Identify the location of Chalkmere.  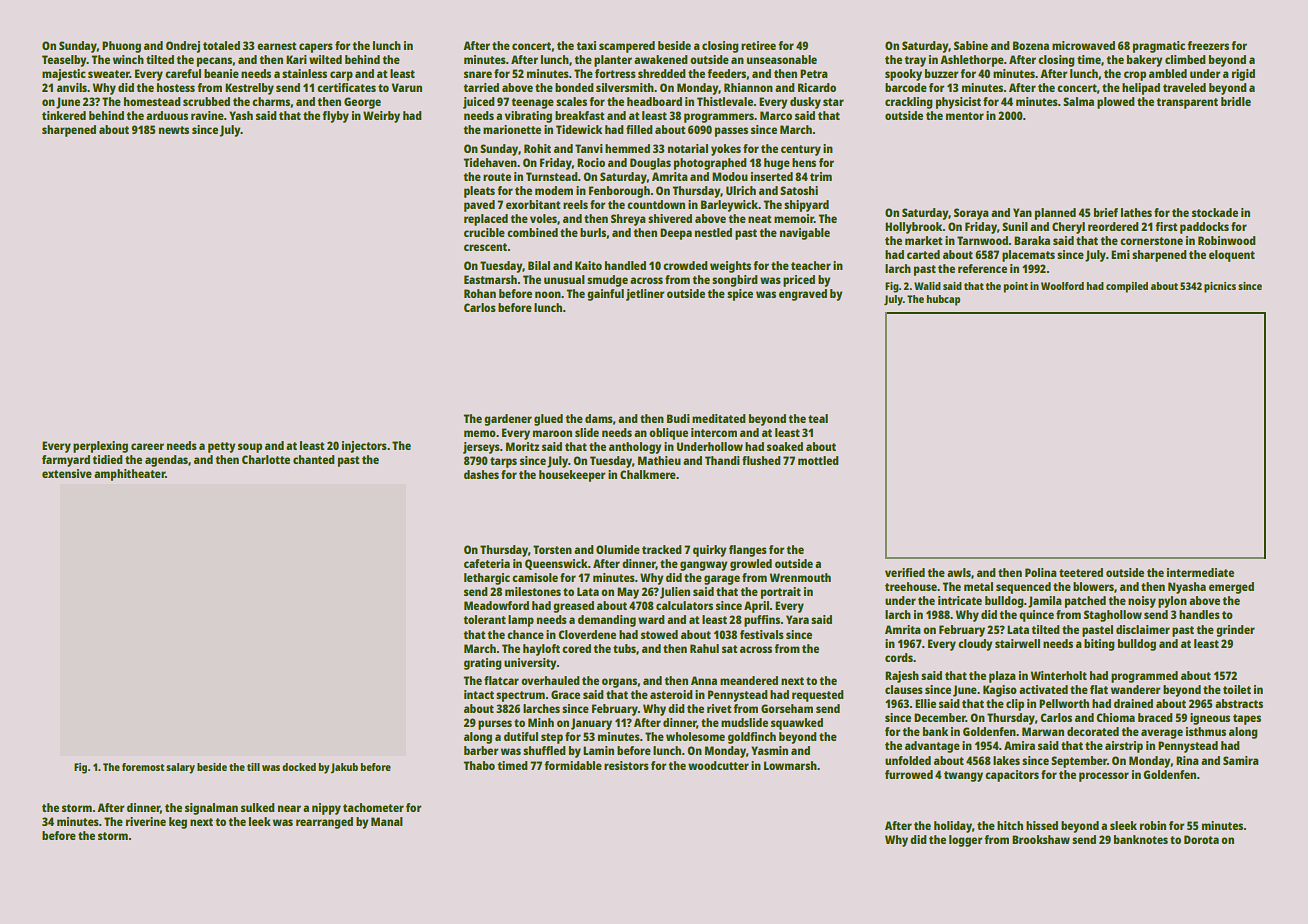
(648, 474).
